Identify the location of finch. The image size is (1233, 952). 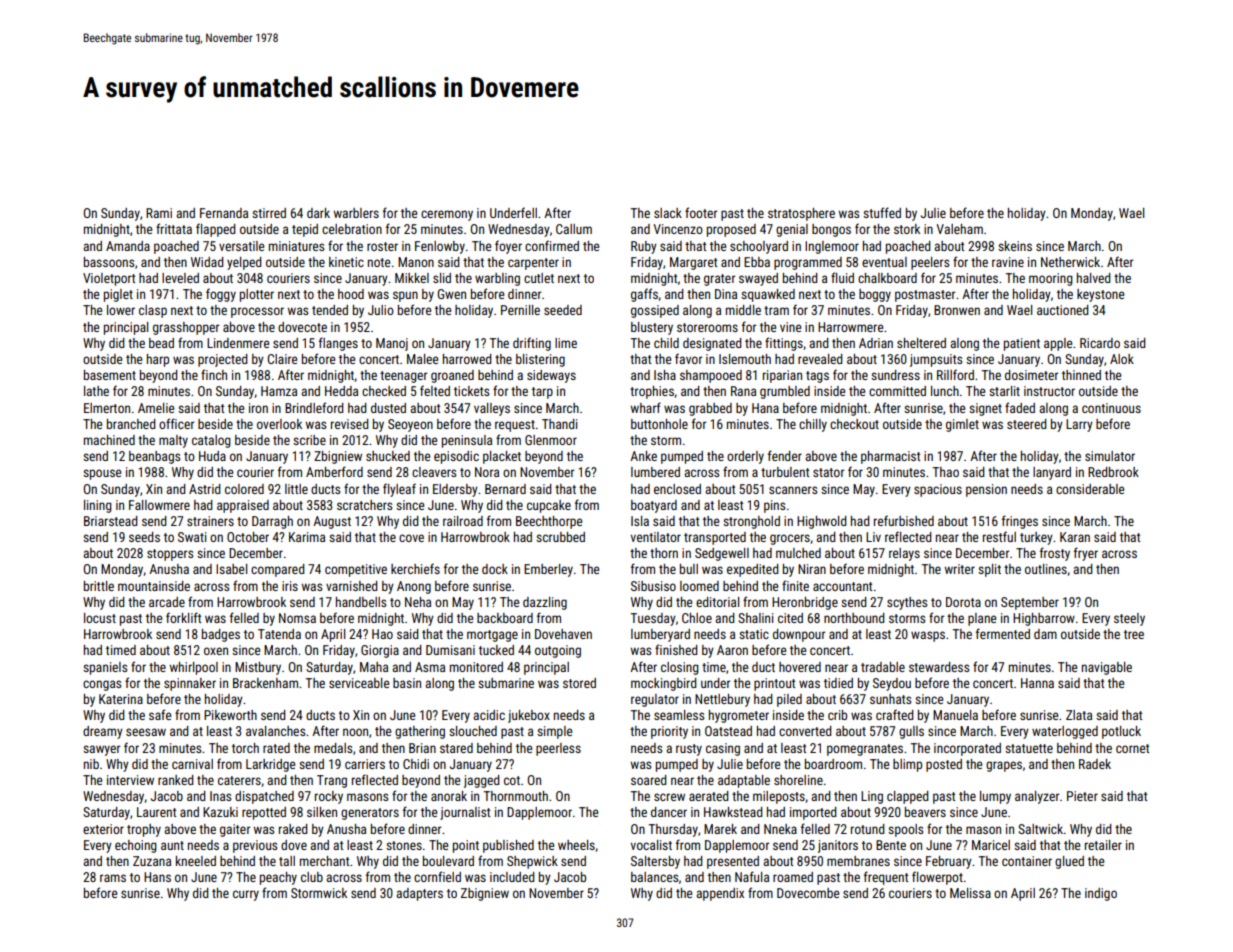
(214, 374).
